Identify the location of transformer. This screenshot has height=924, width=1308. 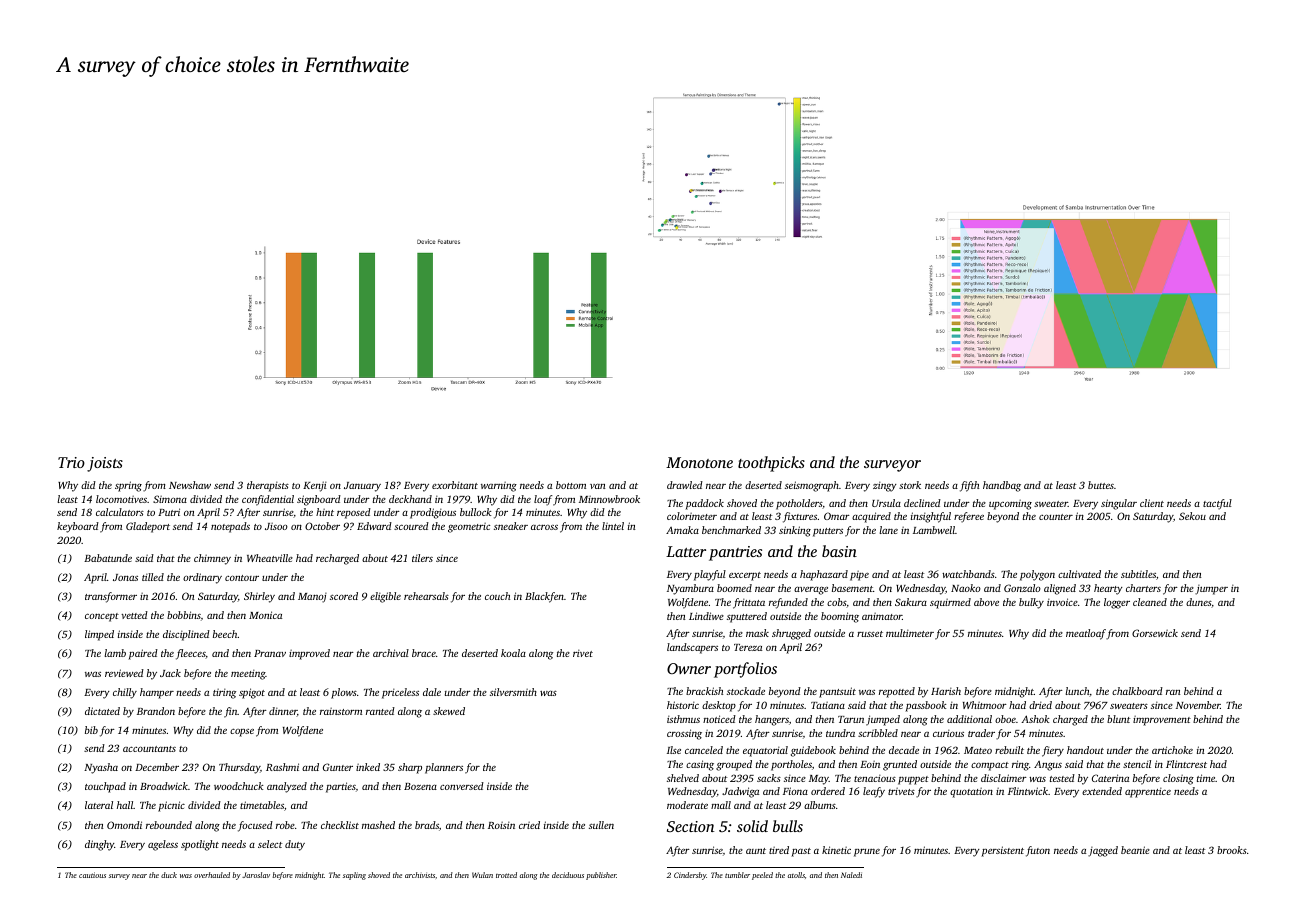
(111, 597).
